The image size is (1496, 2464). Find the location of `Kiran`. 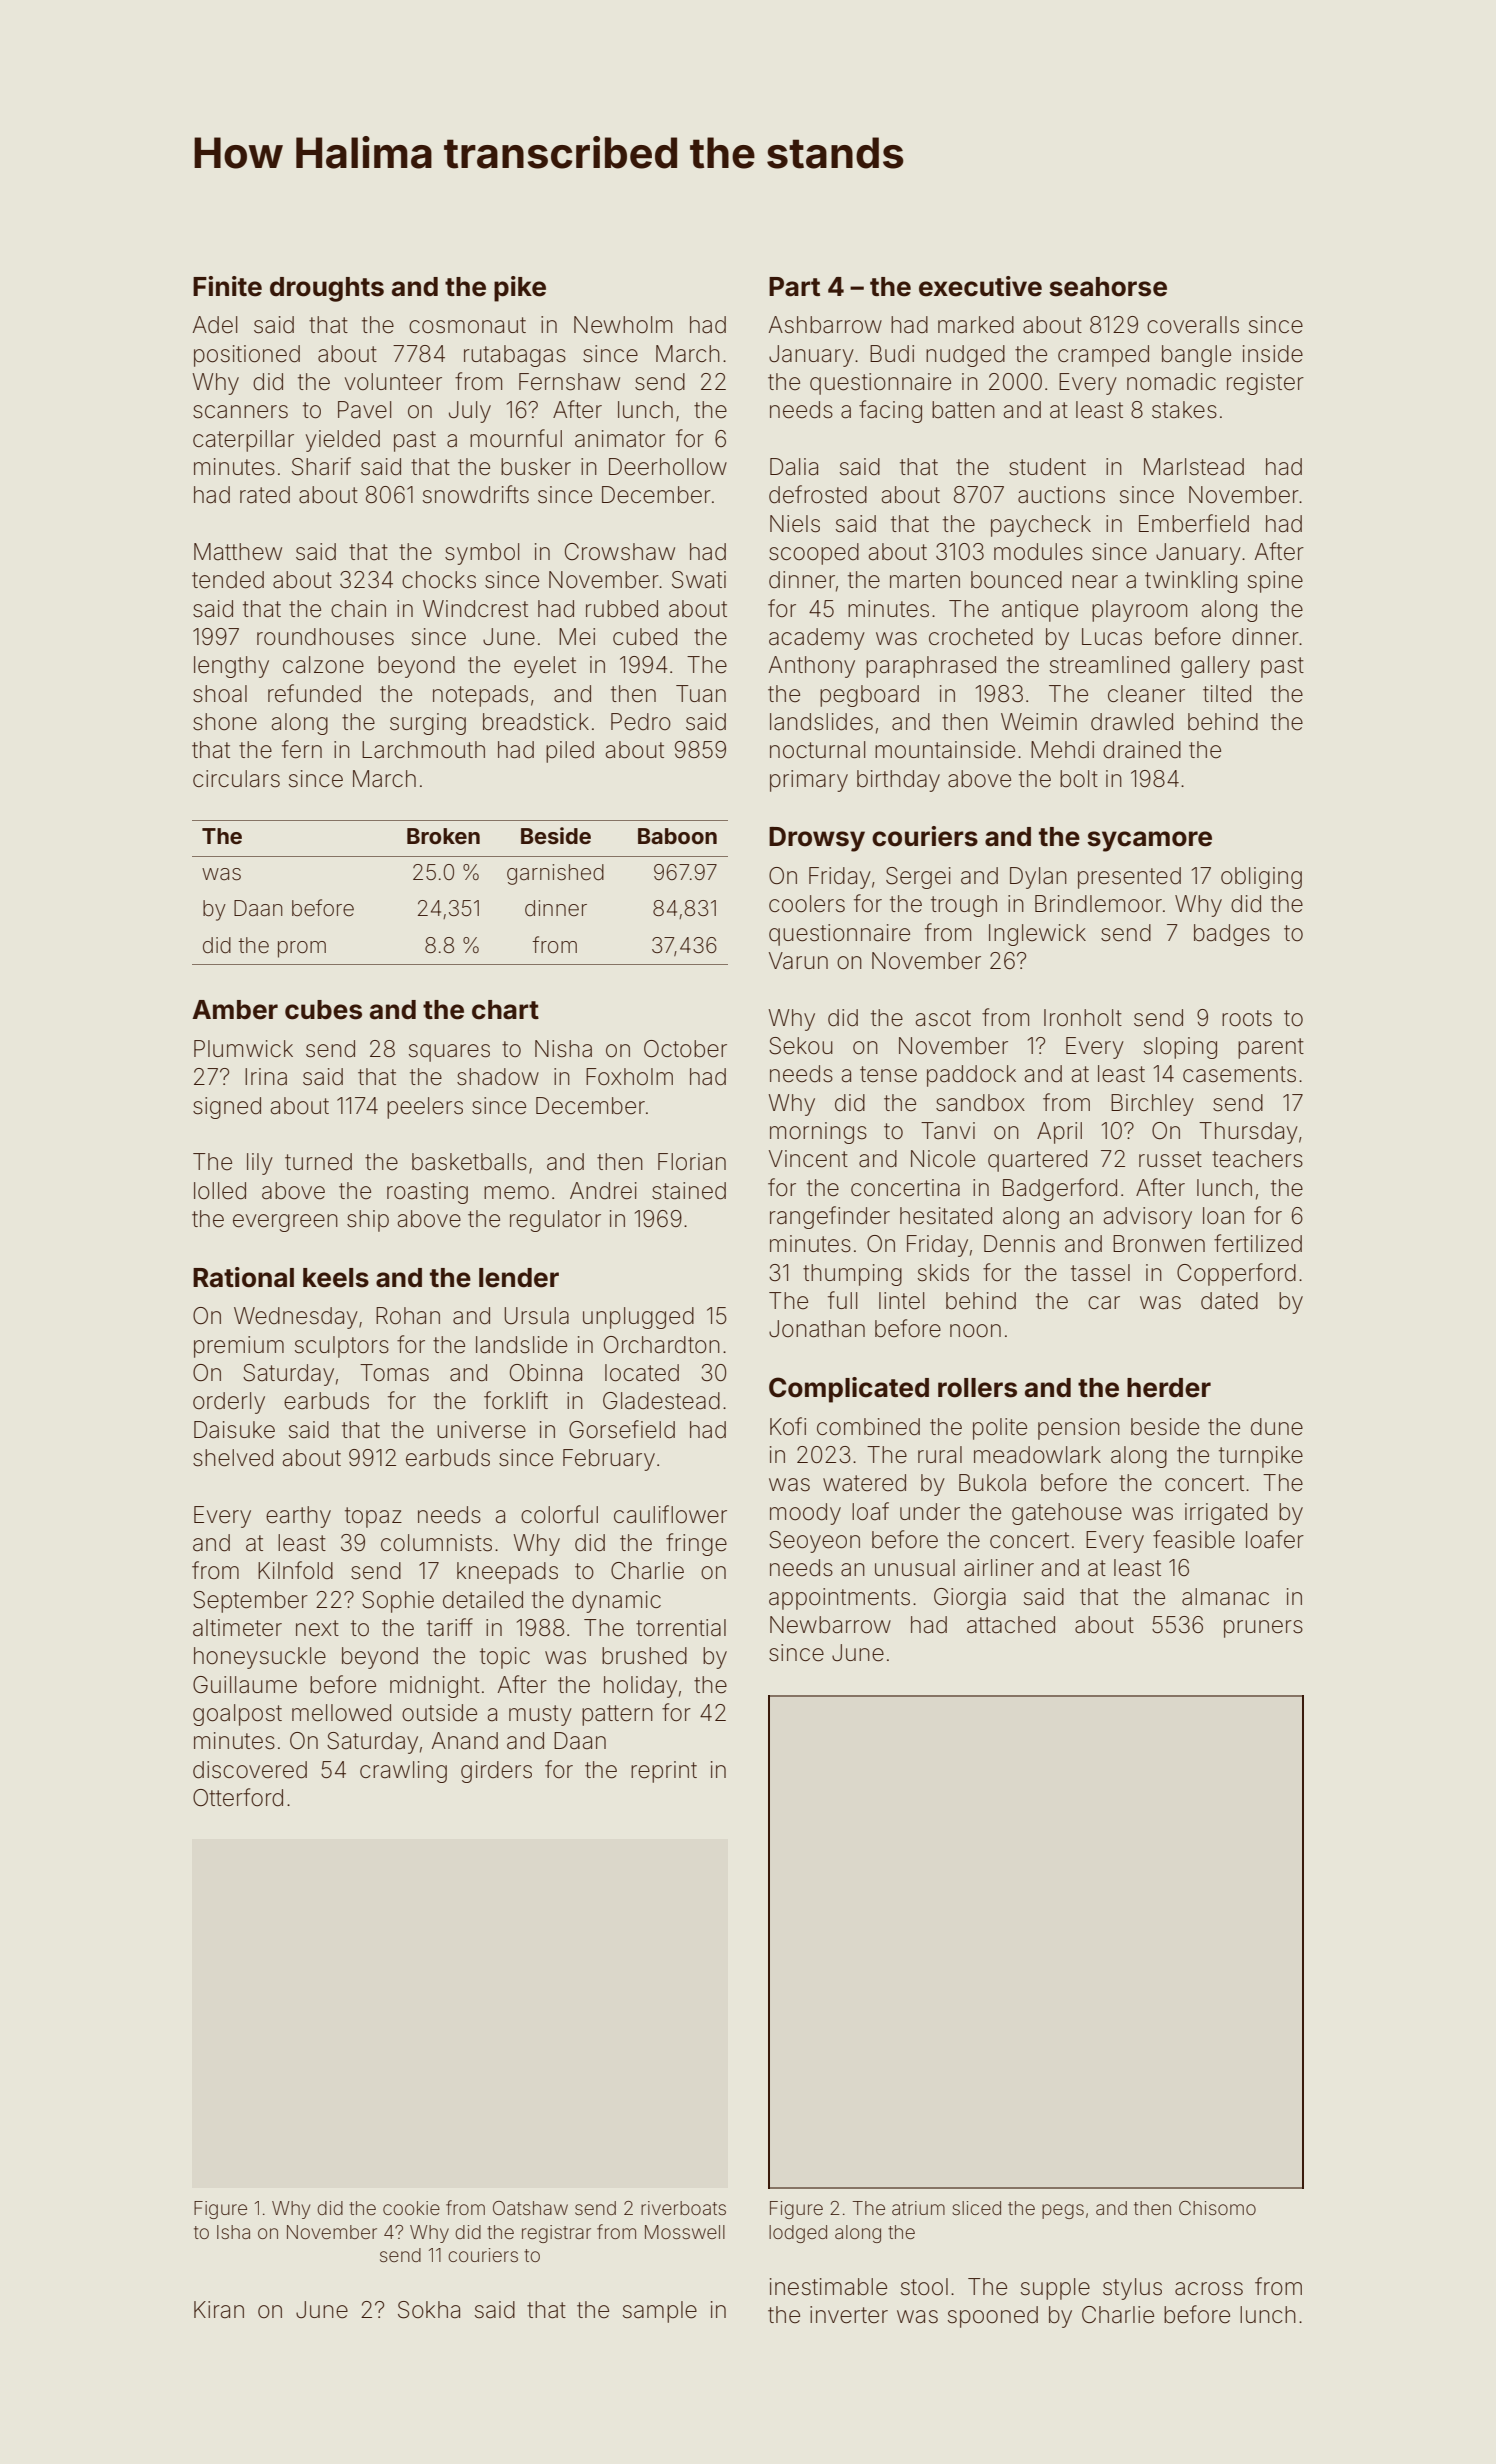

Kiran is located at coordinates (219, 2310).
